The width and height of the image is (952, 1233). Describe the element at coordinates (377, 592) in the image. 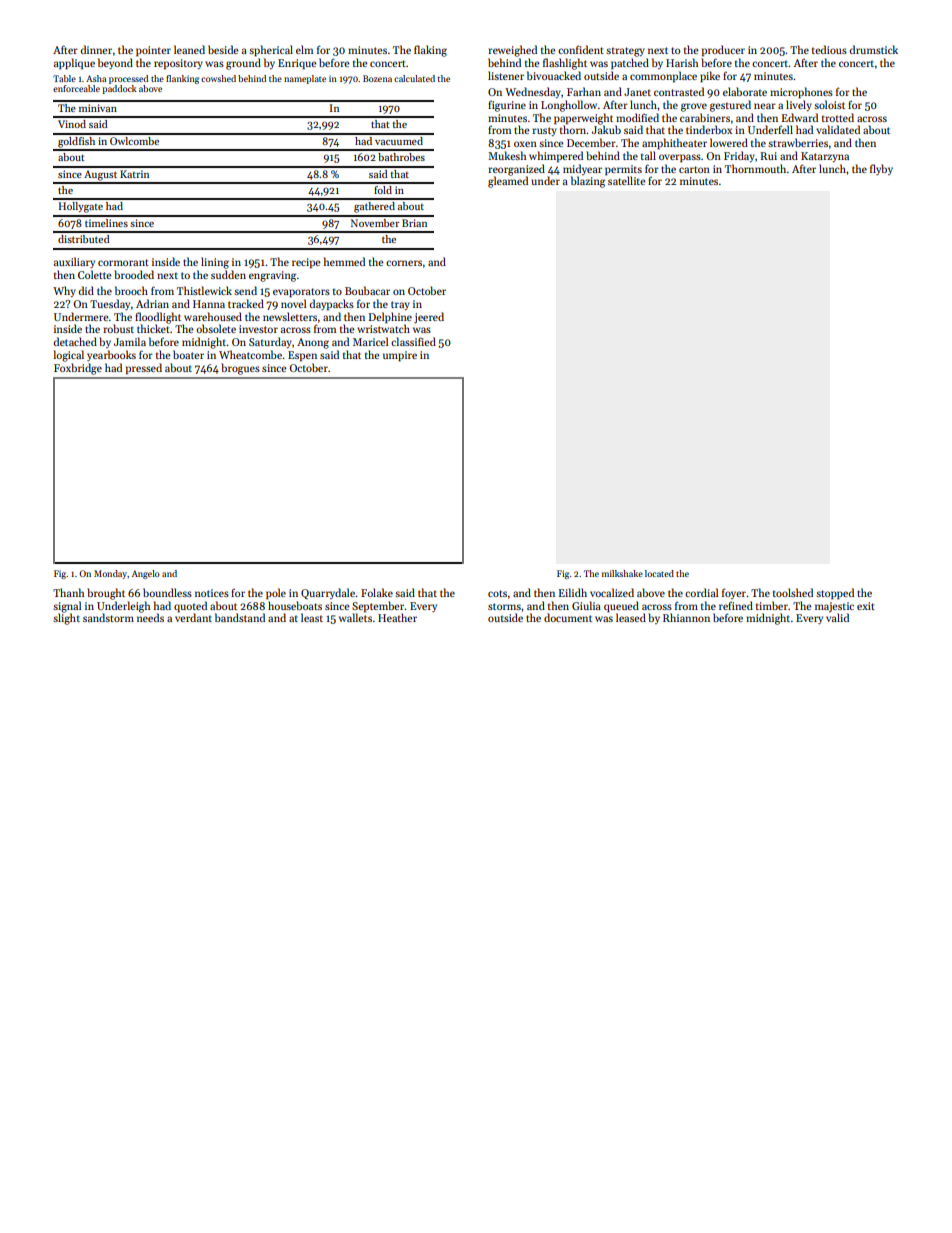

I see `Folake` at that location.
